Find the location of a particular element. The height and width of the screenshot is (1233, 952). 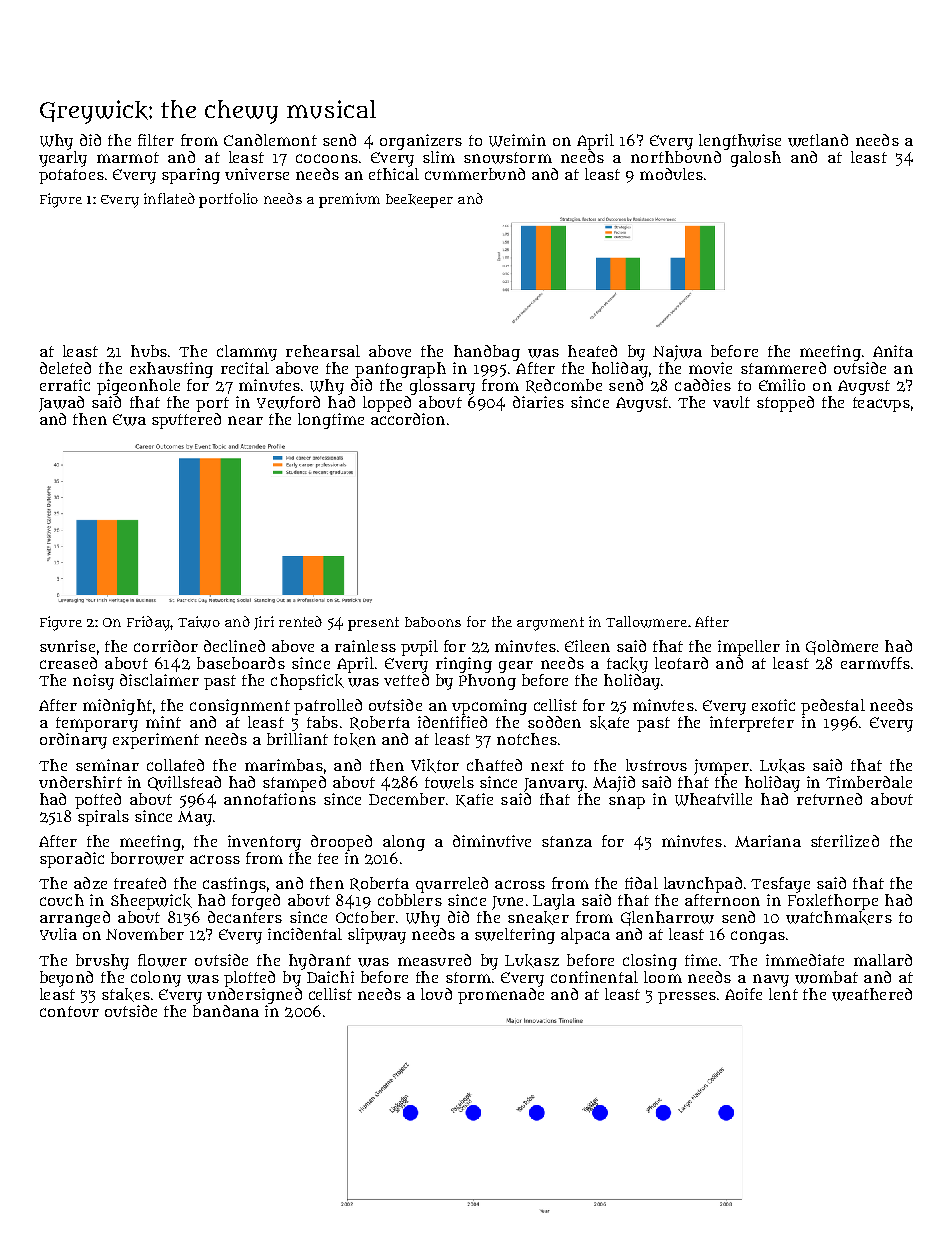

sputtered is located at coordinates (186, 421).
